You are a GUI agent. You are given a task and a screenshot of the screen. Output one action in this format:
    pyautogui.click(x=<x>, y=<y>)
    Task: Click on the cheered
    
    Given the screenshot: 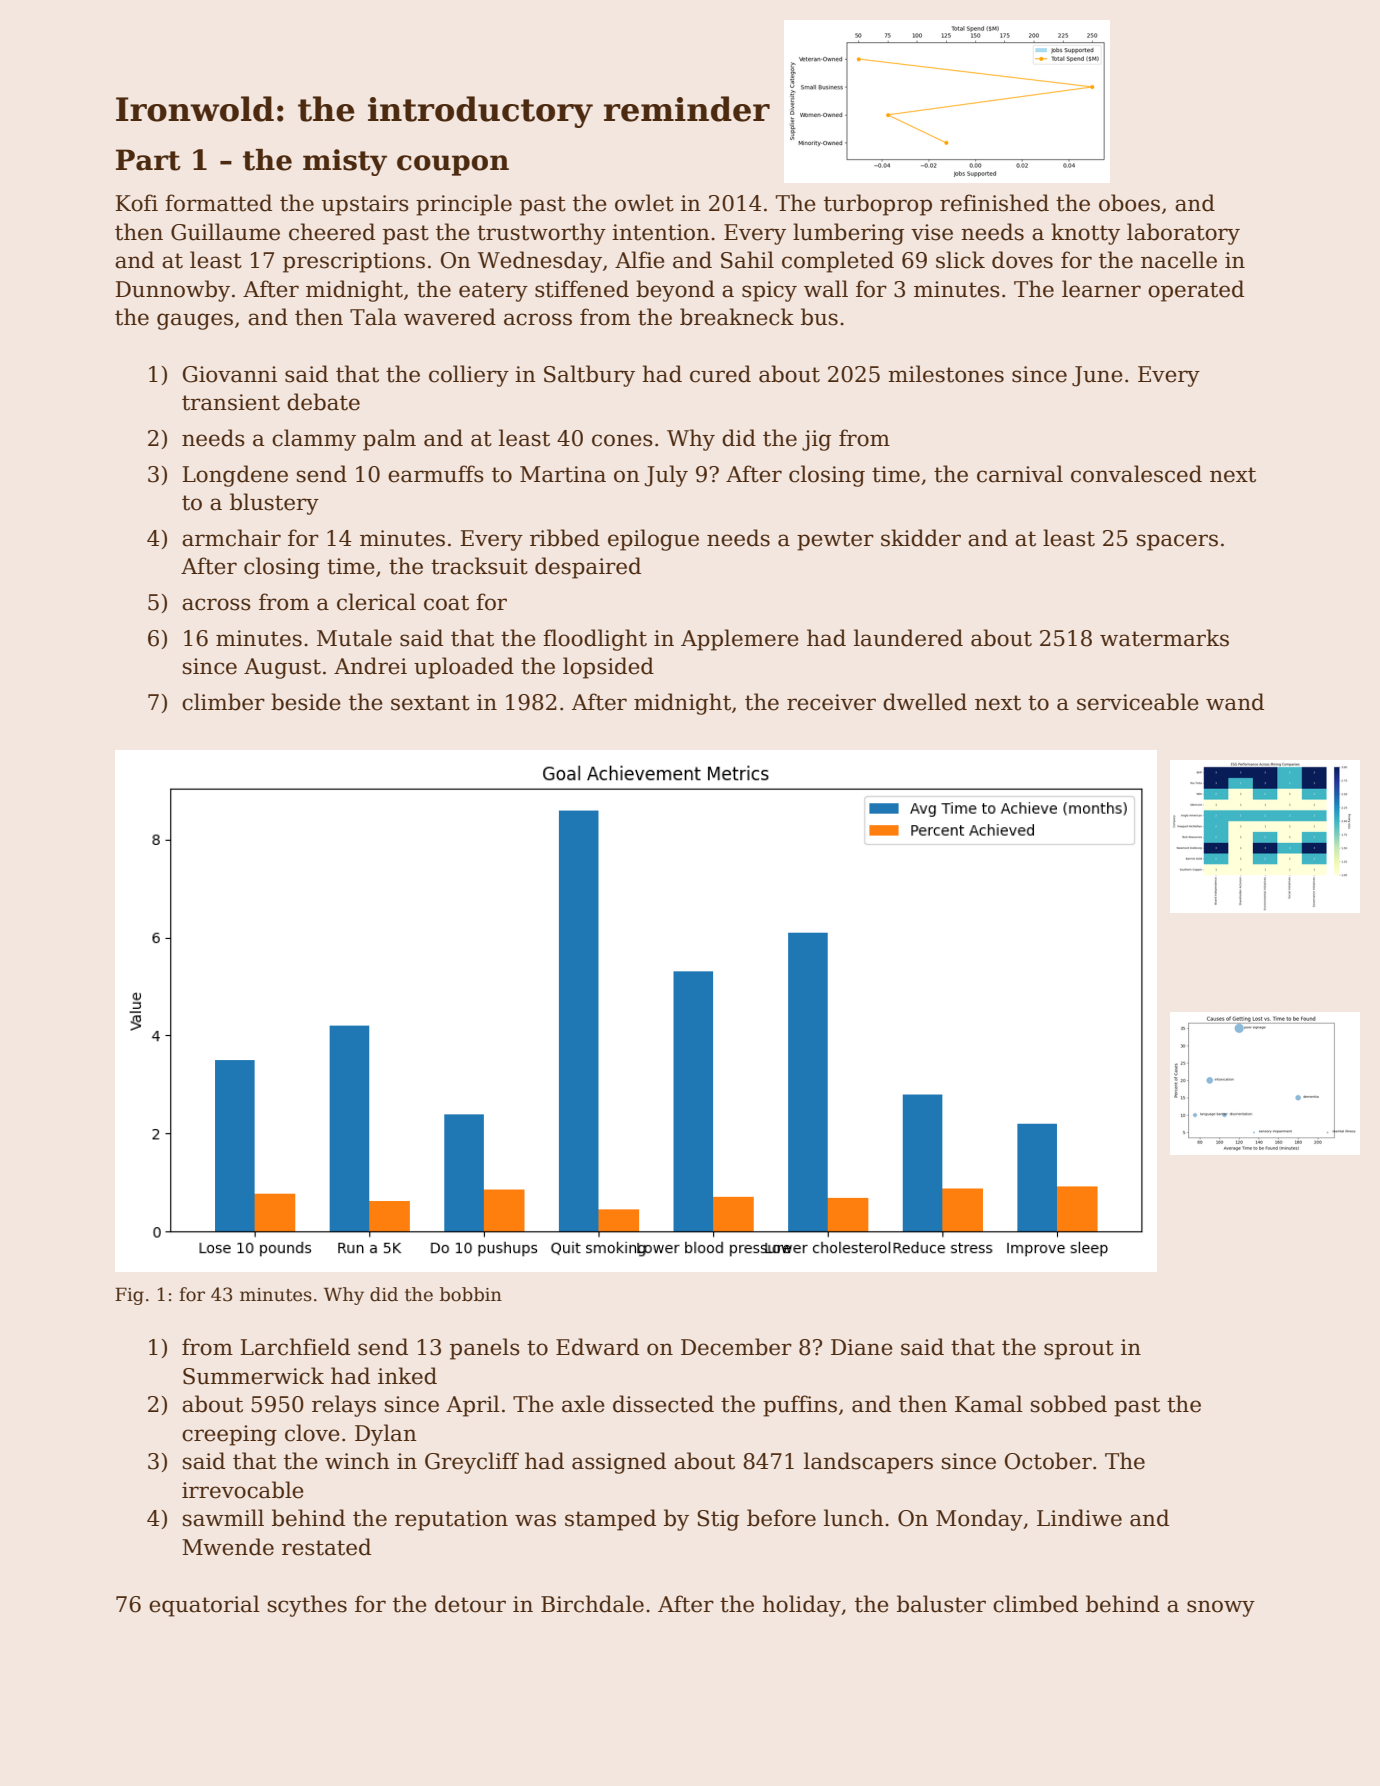 What is the action you would take?
    pyautogui.click(x=332, y=232)
